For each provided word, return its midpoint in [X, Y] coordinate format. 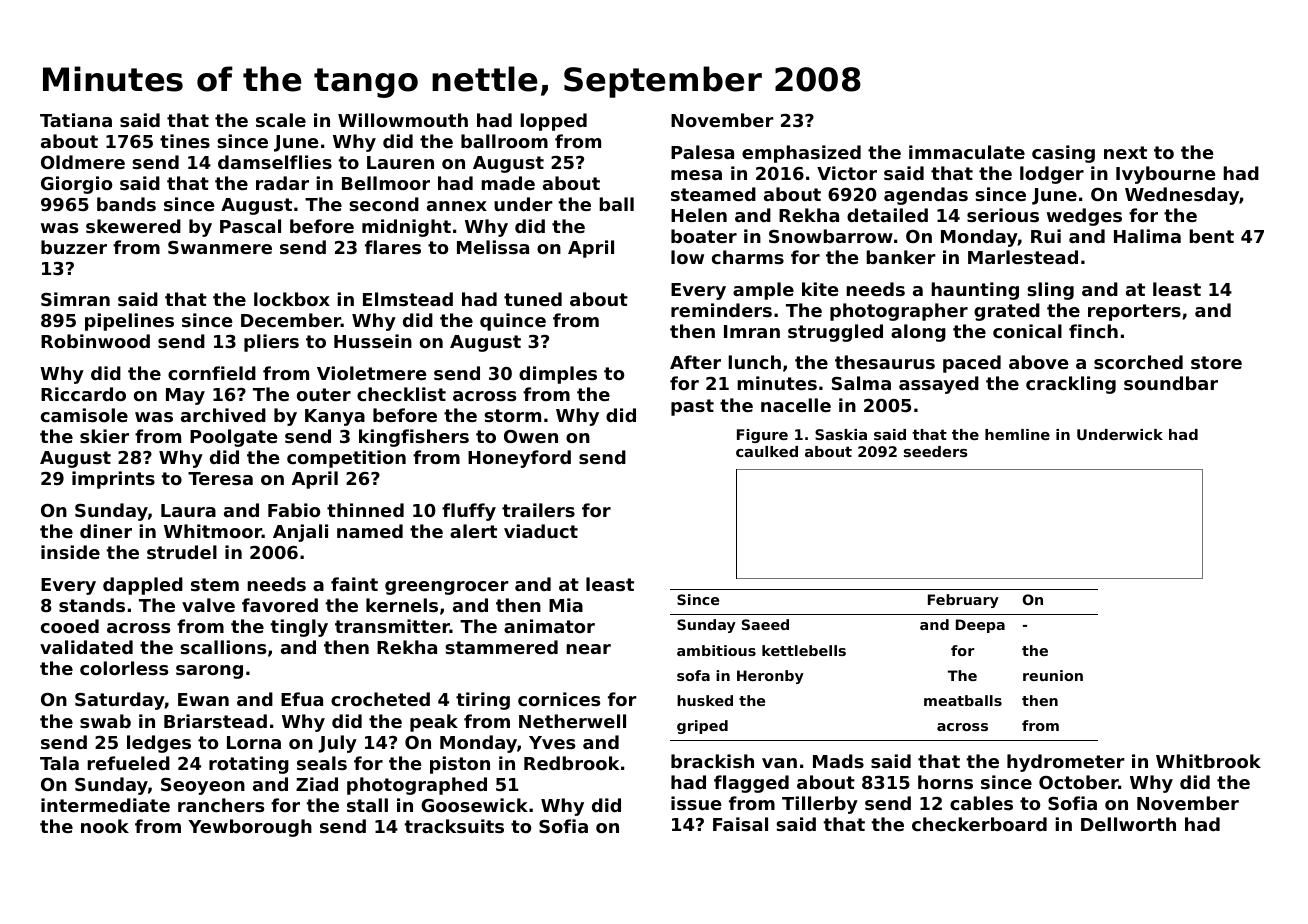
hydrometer [1066, 763]
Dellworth [1128, 824]
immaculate [967, 152]
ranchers [221, 805]
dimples [558, 375]
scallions [223, 647]
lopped [553, 122]
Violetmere [372, 373]
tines [185, 141]
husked [705, 700]
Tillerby [820, 805]
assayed [939, 385]
